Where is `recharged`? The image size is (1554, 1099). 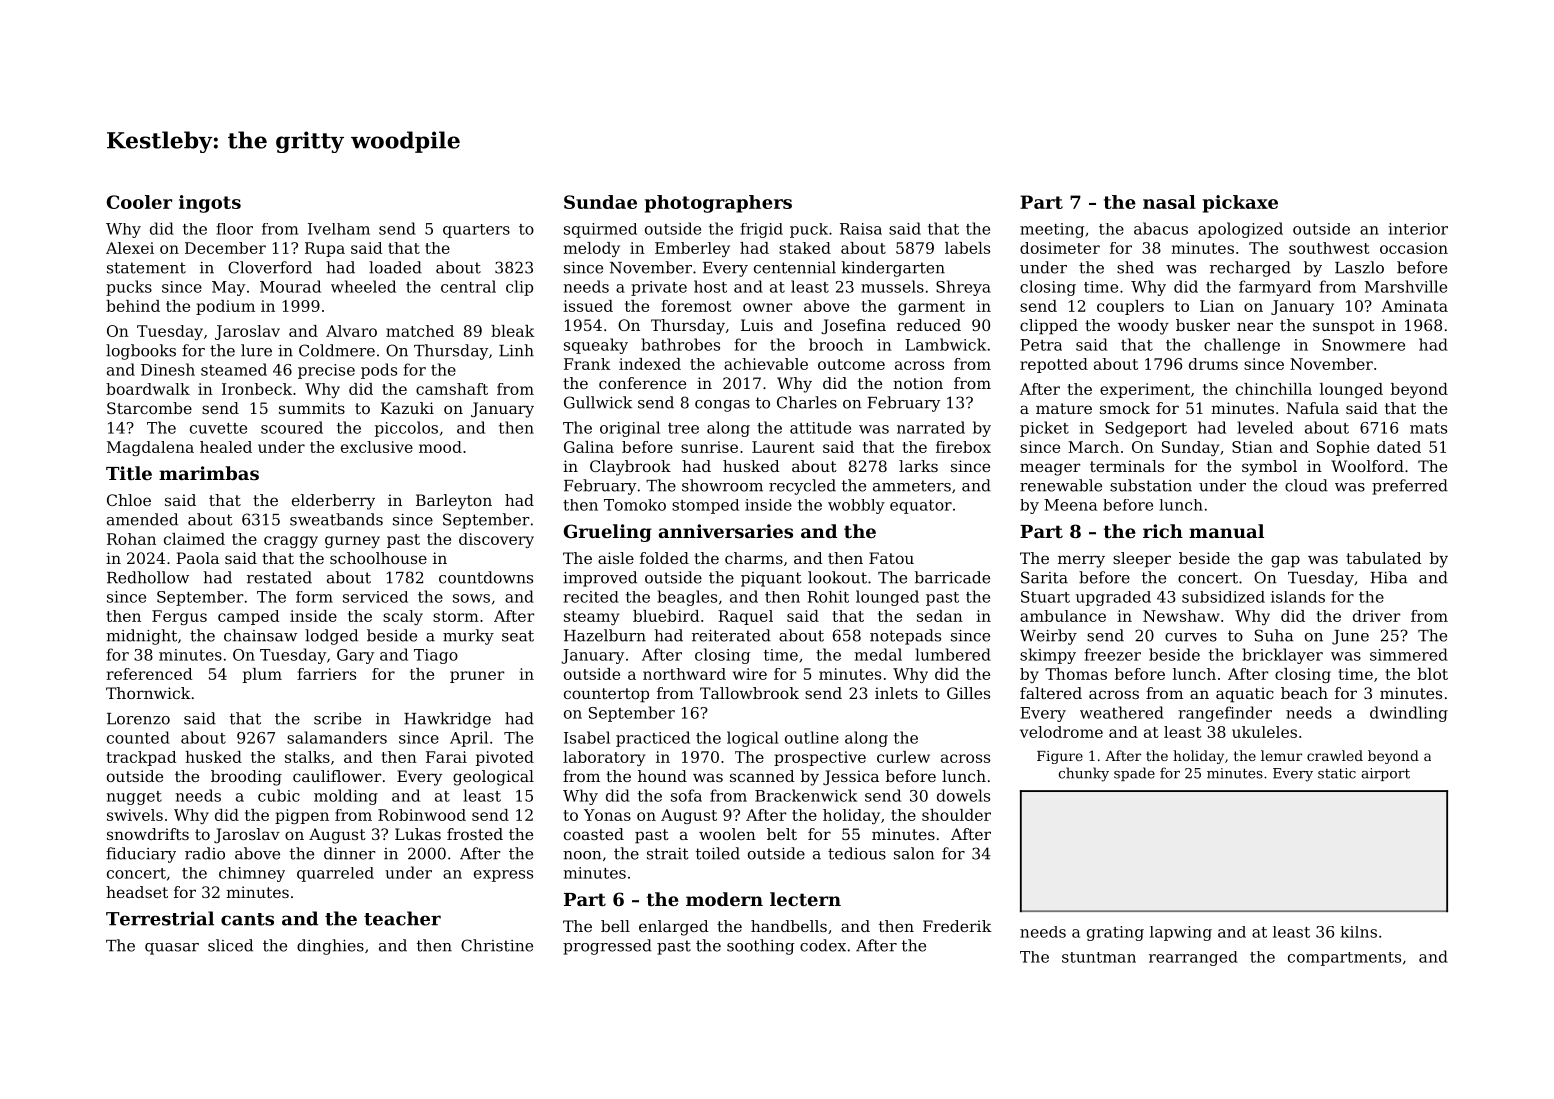 recharged is located at coordinates (1250, 269).
